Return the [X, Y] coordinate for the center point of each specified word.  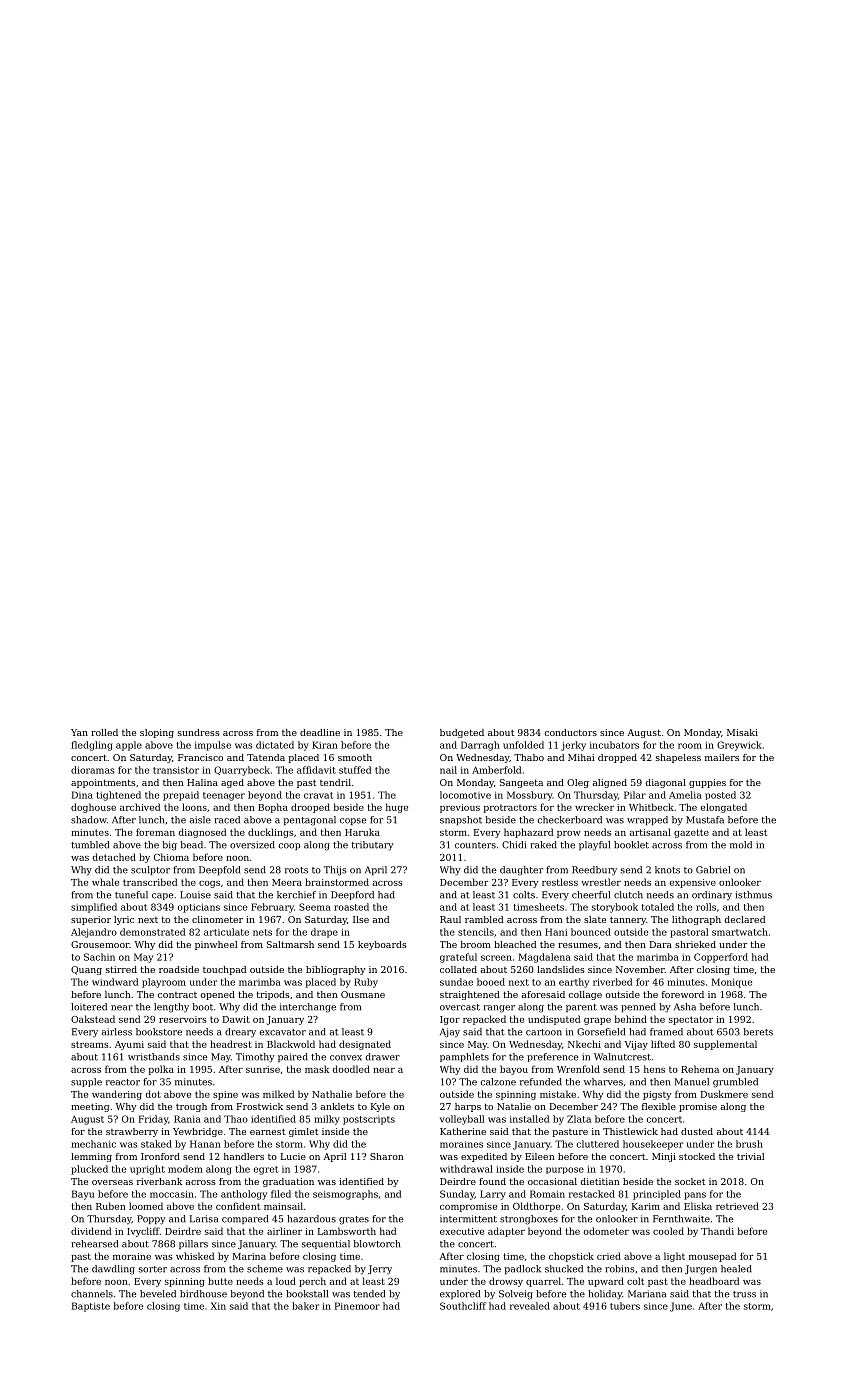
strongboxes [529, 1220]
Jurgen [701, 1270]
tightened [118, 796]
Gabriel [713, 870]
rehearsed [94, 1244]
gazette [691, 833]
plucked [89, 1170]
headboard [714, 1281]
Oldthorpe [536, 1207]
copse [353, 821]
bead [192, 845]
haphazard [528, 833]
